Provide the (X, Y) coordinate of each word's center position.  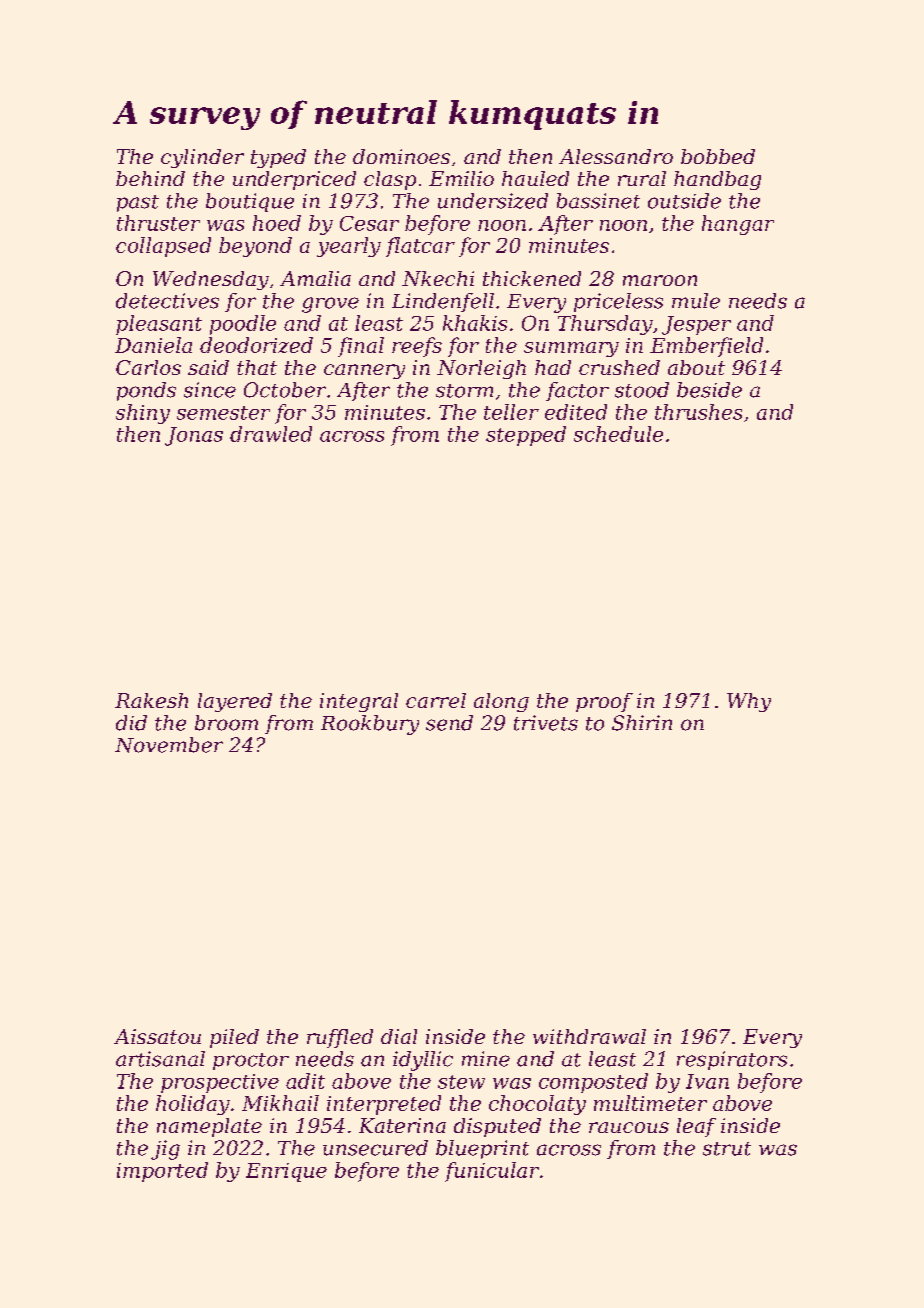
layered (235, 702)
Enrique (286, 1172)
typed (278, 158)
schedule (618, 434)
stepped (526, 436)
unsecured (375, 1148)
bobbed (718, 156)
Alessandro (616, 156)
